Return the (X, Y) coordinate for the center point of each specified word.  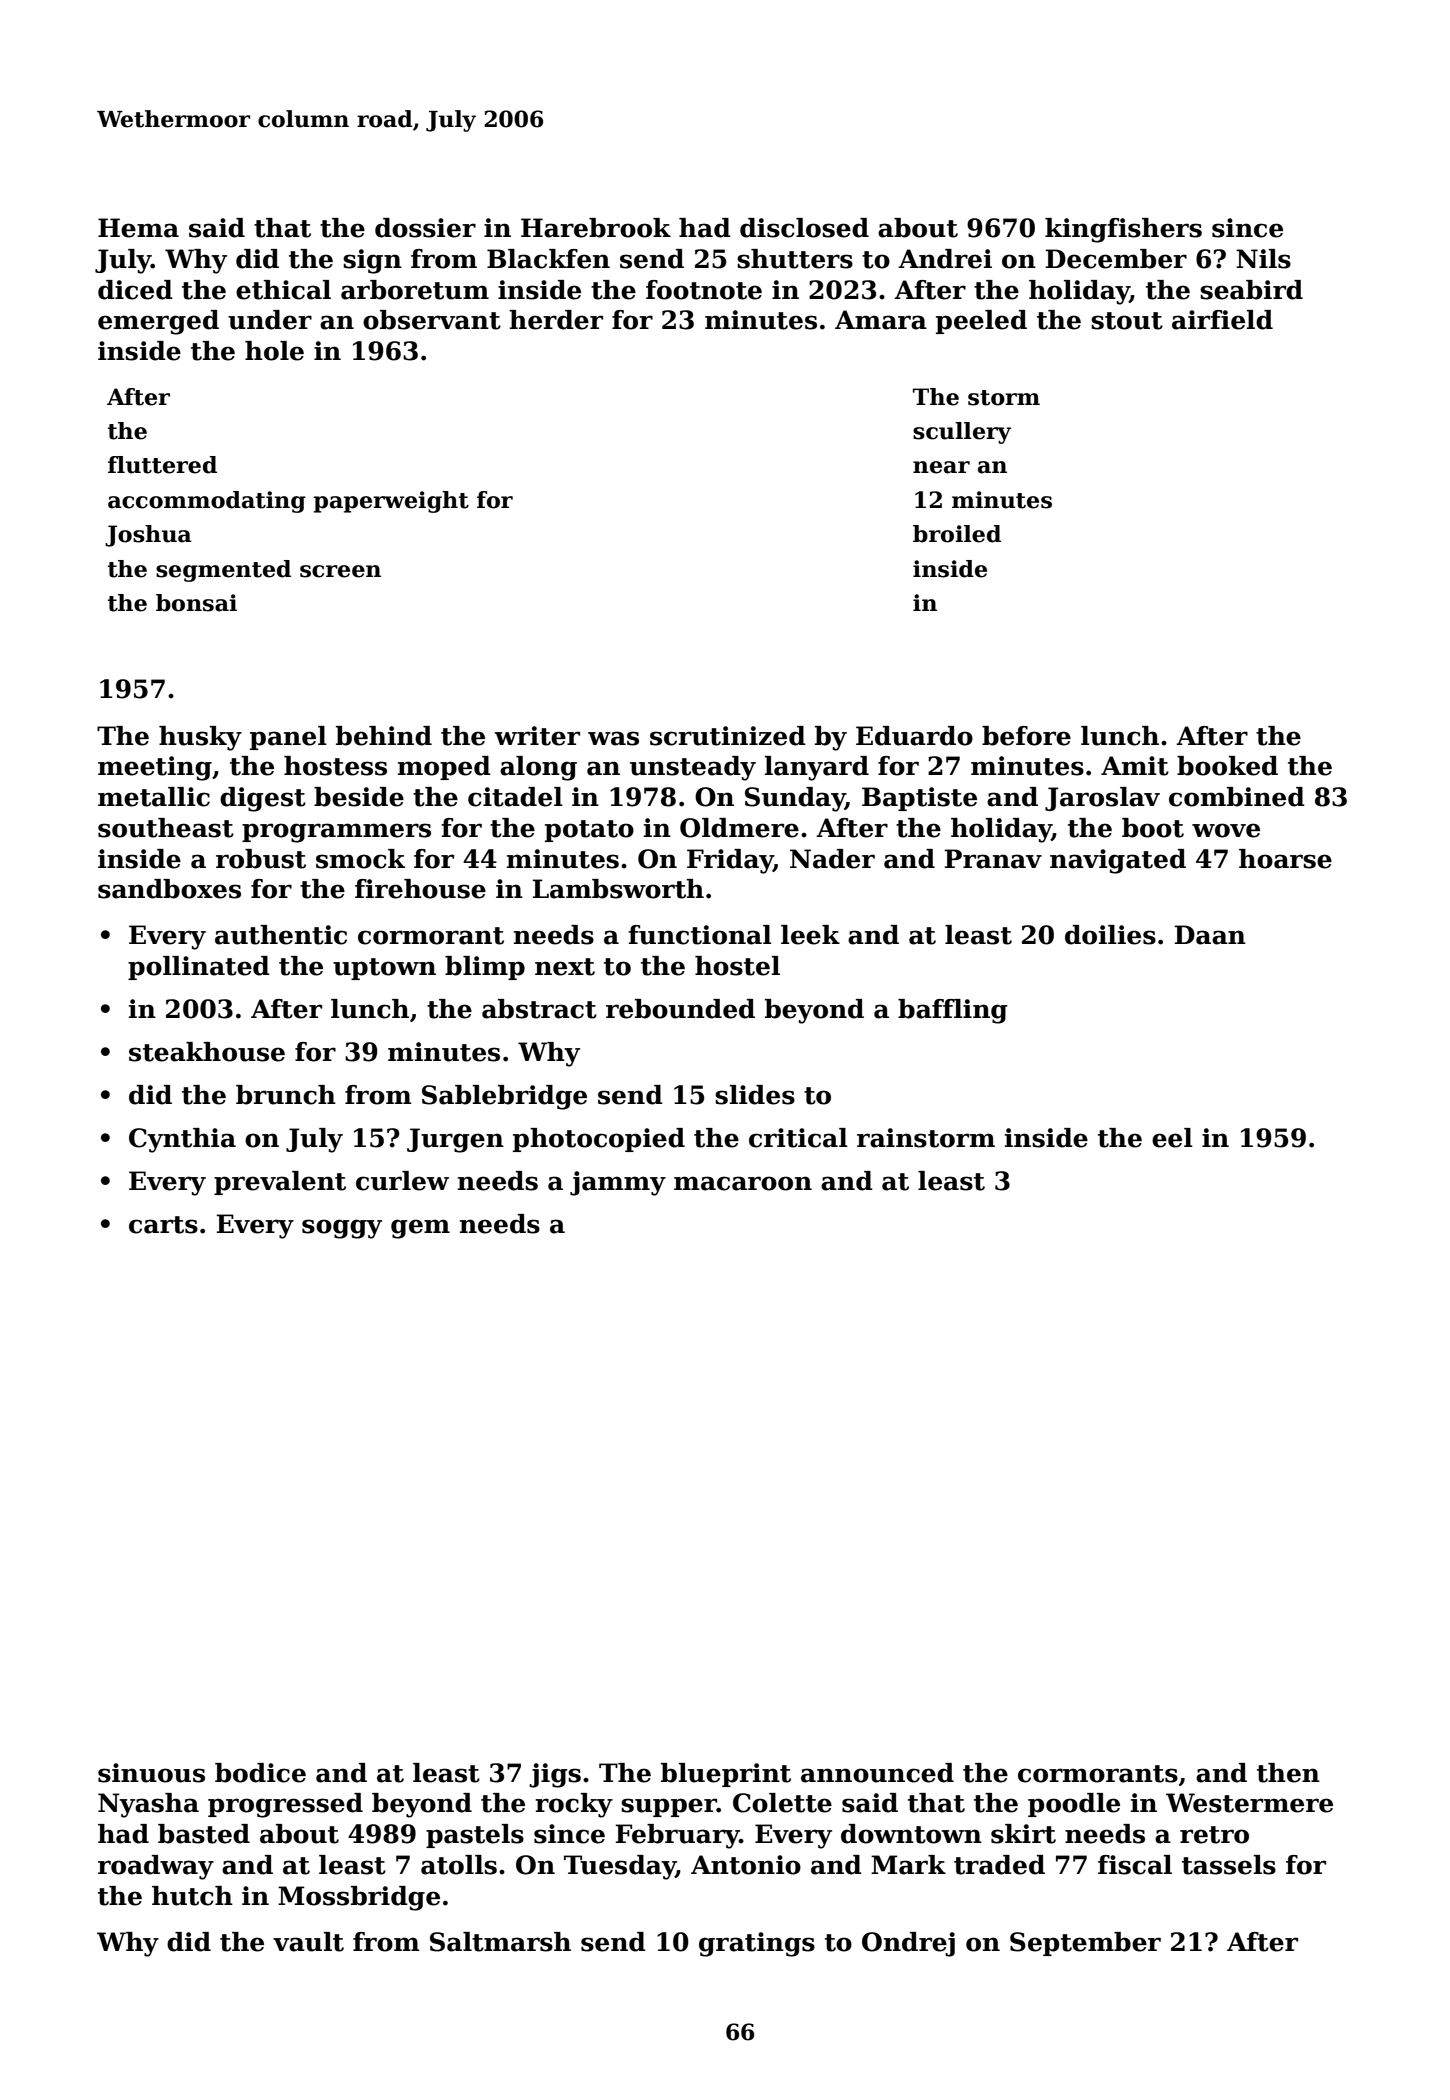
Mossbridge (359, 1898)
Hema (138, 228)
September (1085, 1944)
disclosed (804, 228)
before (1026, 736)
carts (163, 1225)
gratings (757, 1944)
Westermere (1249, 1803)
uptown (384, 969)
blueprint (726, 1775)
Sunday (795, 799)
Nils (1263, 259)
